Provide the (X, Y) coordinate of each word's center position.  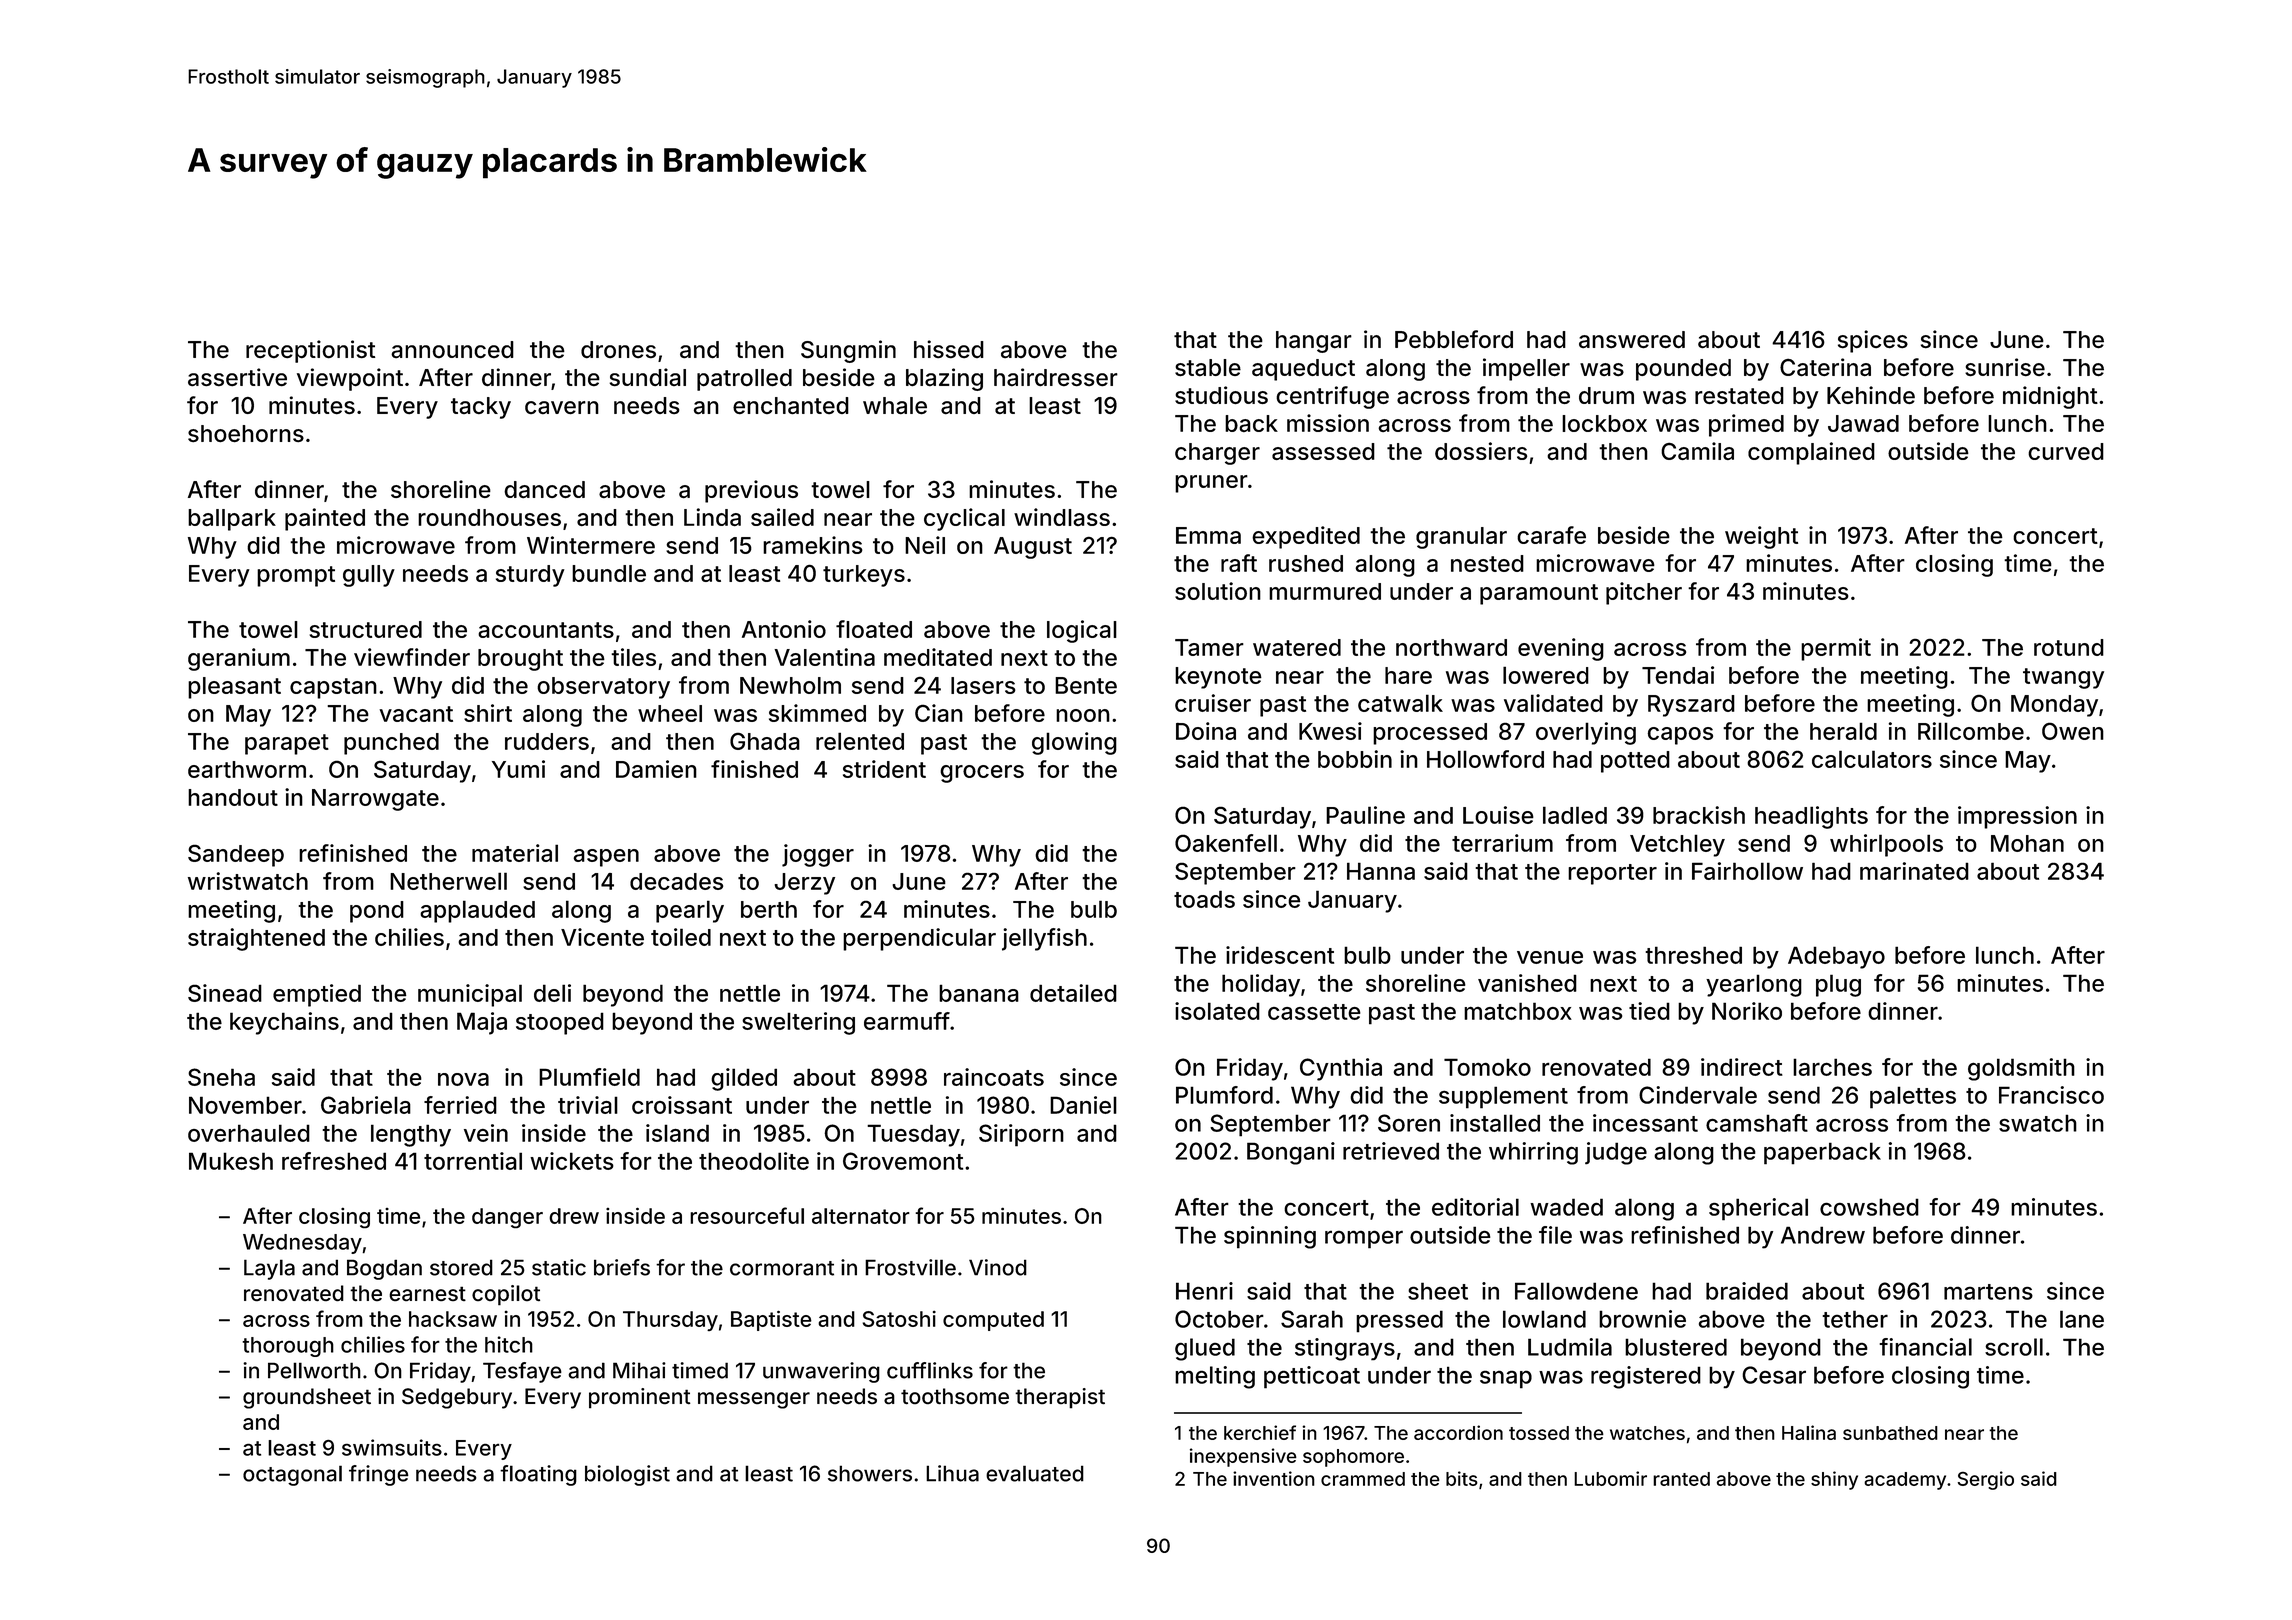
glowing (1074, 743)
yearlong (1754, 985)
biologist (627, 1475)
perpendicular (919, 939)
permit (1836, 649)
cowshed (1869, 1207)
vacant (416, 714)
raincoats (994, 1077)
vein (486, 1133)
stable (1208, 368)
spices (1873, 341)
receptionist (310, 351)
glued (1205, 1349)
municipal (470, 995)
